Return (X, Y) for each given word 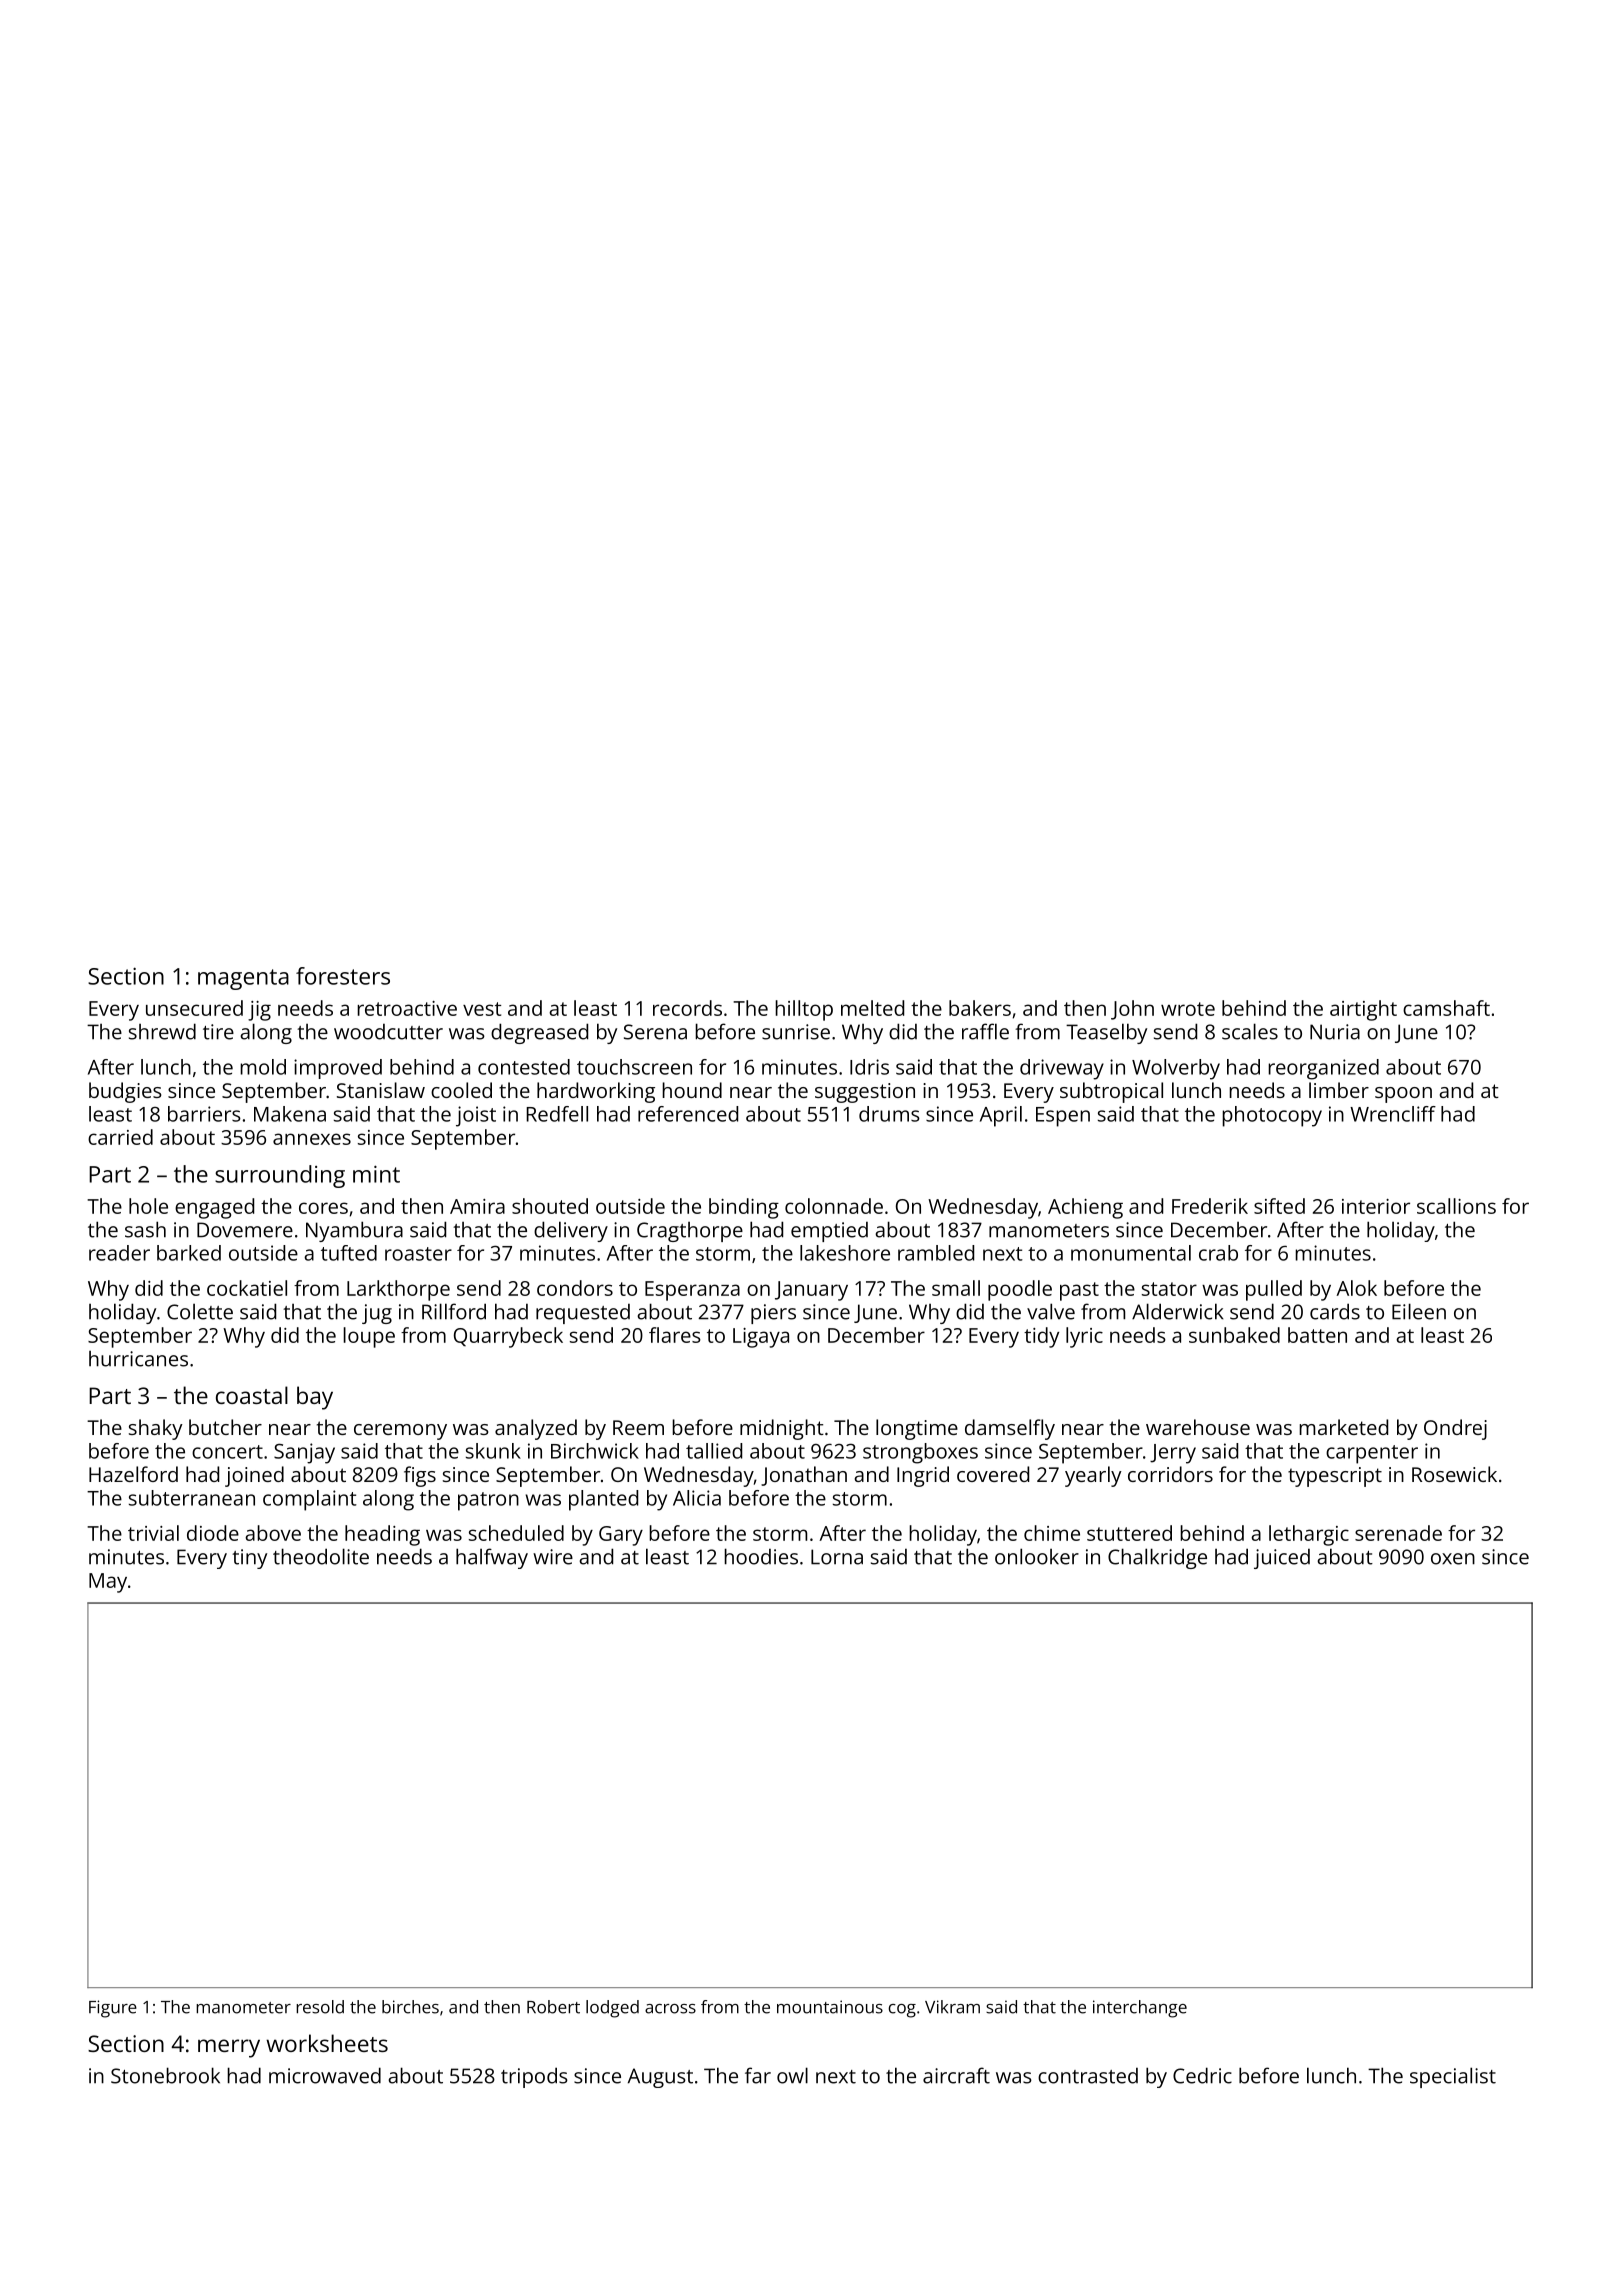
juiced (1282, 1559)
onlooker (1037, 1556)
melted (872, 1008)
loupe (369, 1337)
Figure (113, 2009)
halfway (492, 1558)
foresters (343, 976)
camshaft (1446, 1008)
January (811, 1291)
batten (1317, 1335)
